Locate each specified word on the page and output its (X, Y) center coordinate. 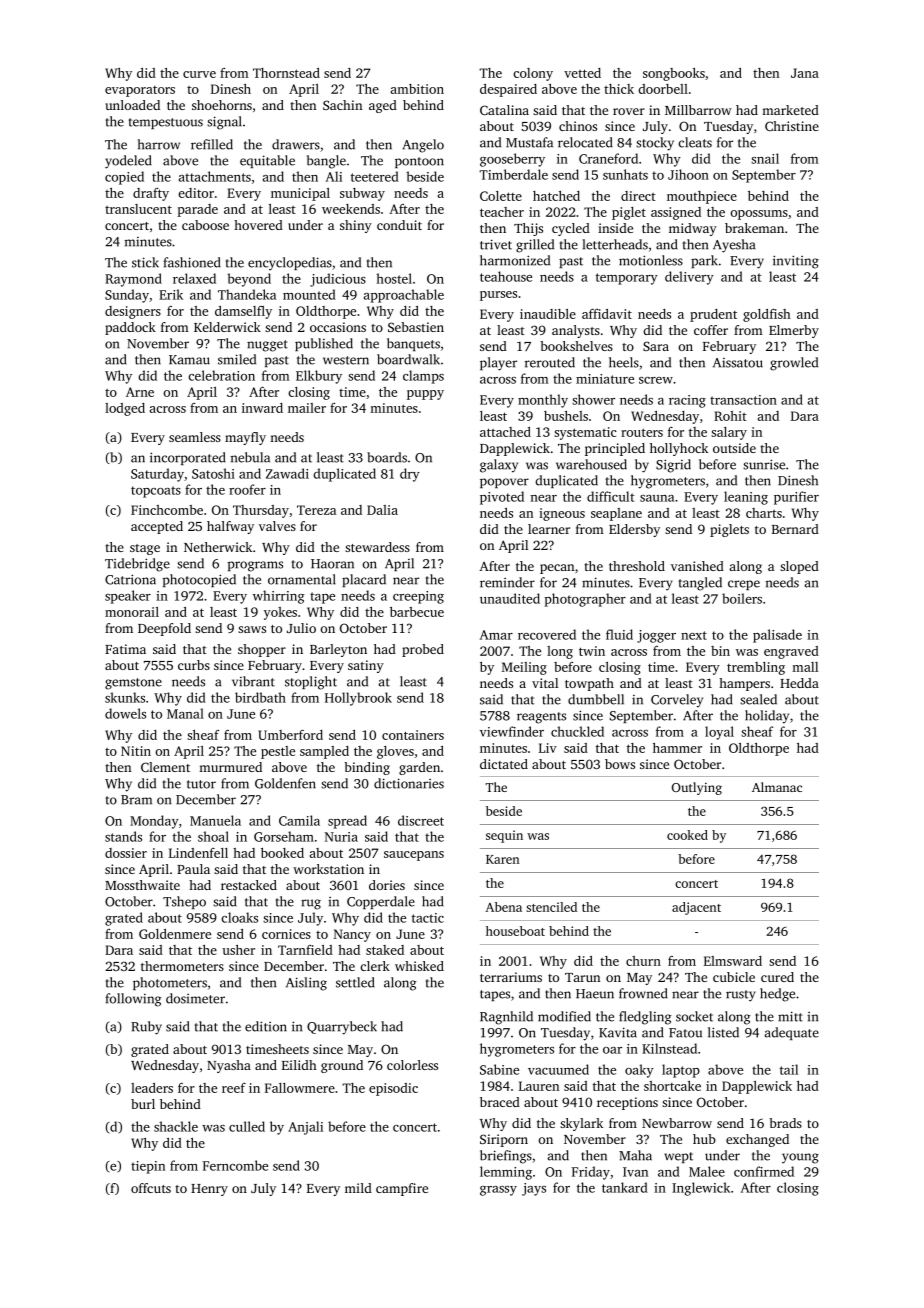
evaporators (140, 91)
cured (777, 977)
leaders (152, 1088)
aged (383, 106)
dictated (504, 764)
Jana (805, 73)
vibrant (253, 681)
